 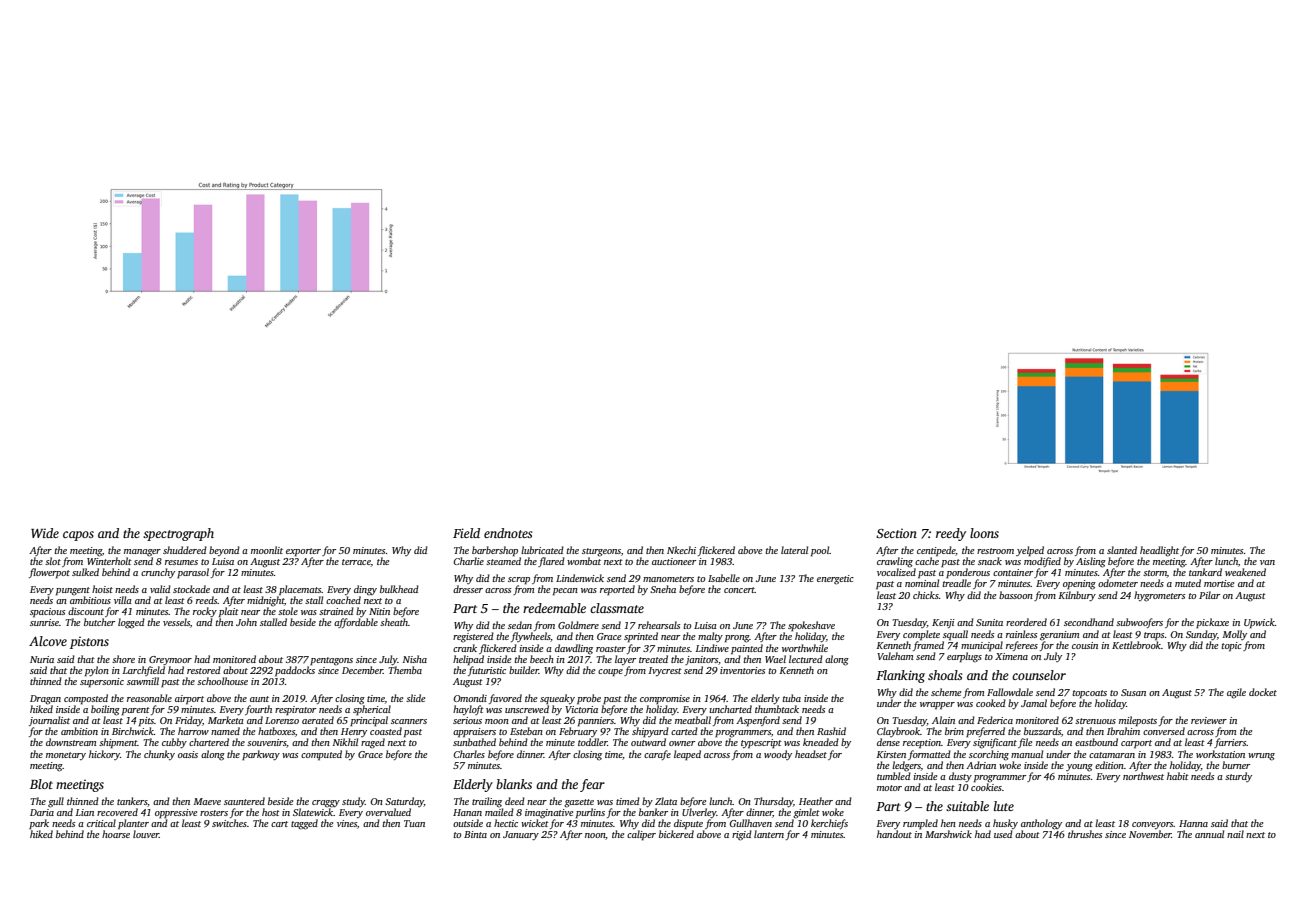 I want to click on gazette, so click(x=579, y=803).
